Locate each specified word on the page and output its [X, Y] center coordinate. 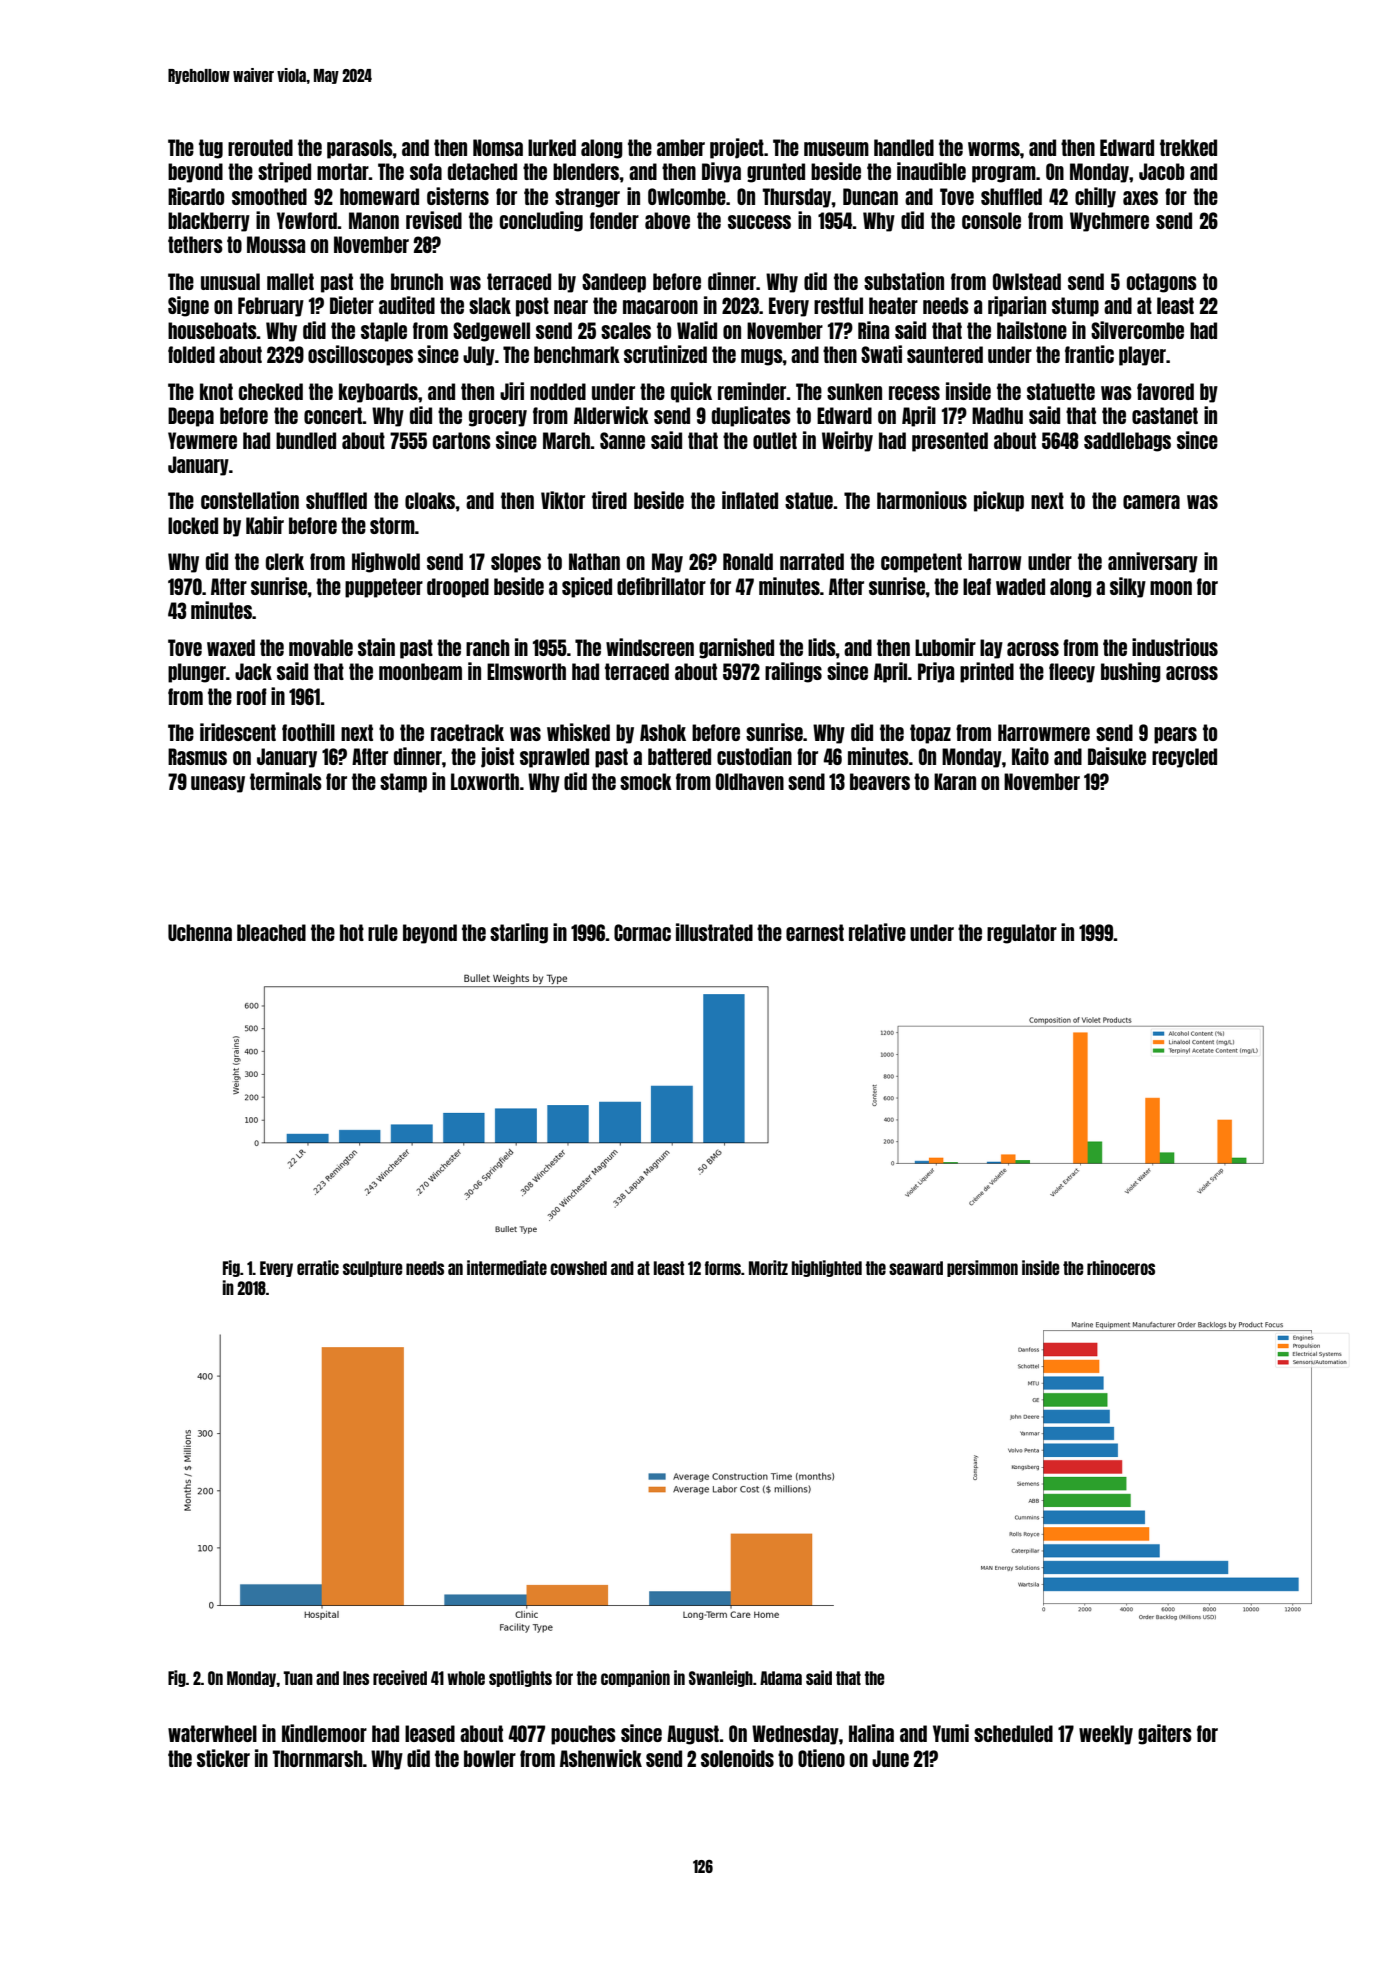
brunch [417, 281]
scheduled [1013, 1733]
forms [723, 1268]
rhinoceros [1121, 1267]
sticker [223, 1758]
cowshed [578, 1268]
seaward [916, 1268]
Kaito [1030, 756]
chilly [1095, 197]
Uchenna [200, 932]
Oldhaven [750, 781]
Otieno [821, 1758]
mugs [762, 357]
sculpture [373, 1269]
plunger [197, 673]
